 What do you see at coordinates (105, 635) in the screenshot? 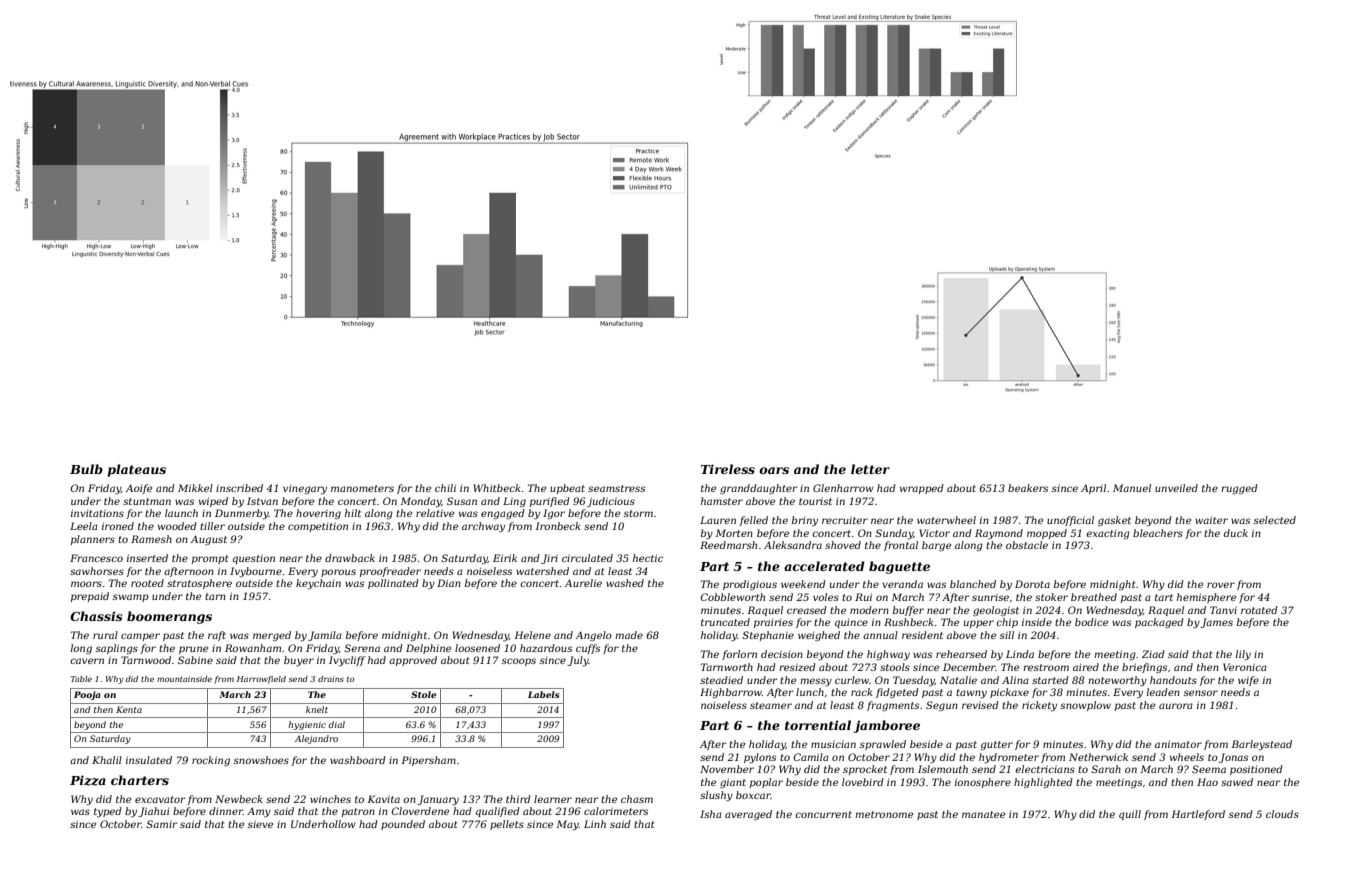
I see `rural` at bounding box center [105, 635].
